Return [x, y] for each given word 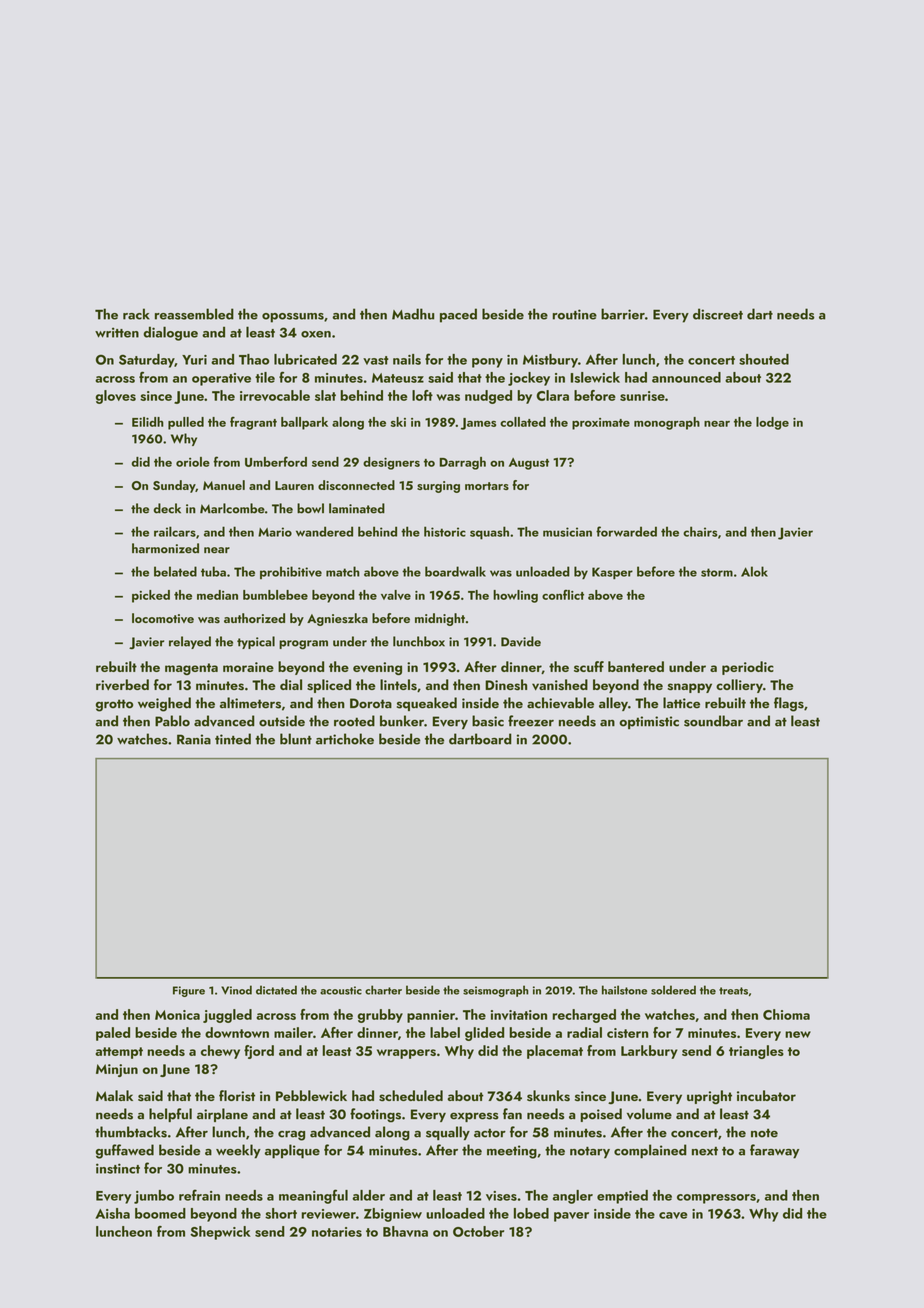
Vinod [236, 990]
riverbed [122, 684]
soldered [673, 990]
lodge [772, 423]
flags [789, 704]
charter [383, 990]
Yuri [194, 360]
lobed [531, 1213]
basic [488, 721]
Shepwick [220, 1233]
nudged [488, 397]
